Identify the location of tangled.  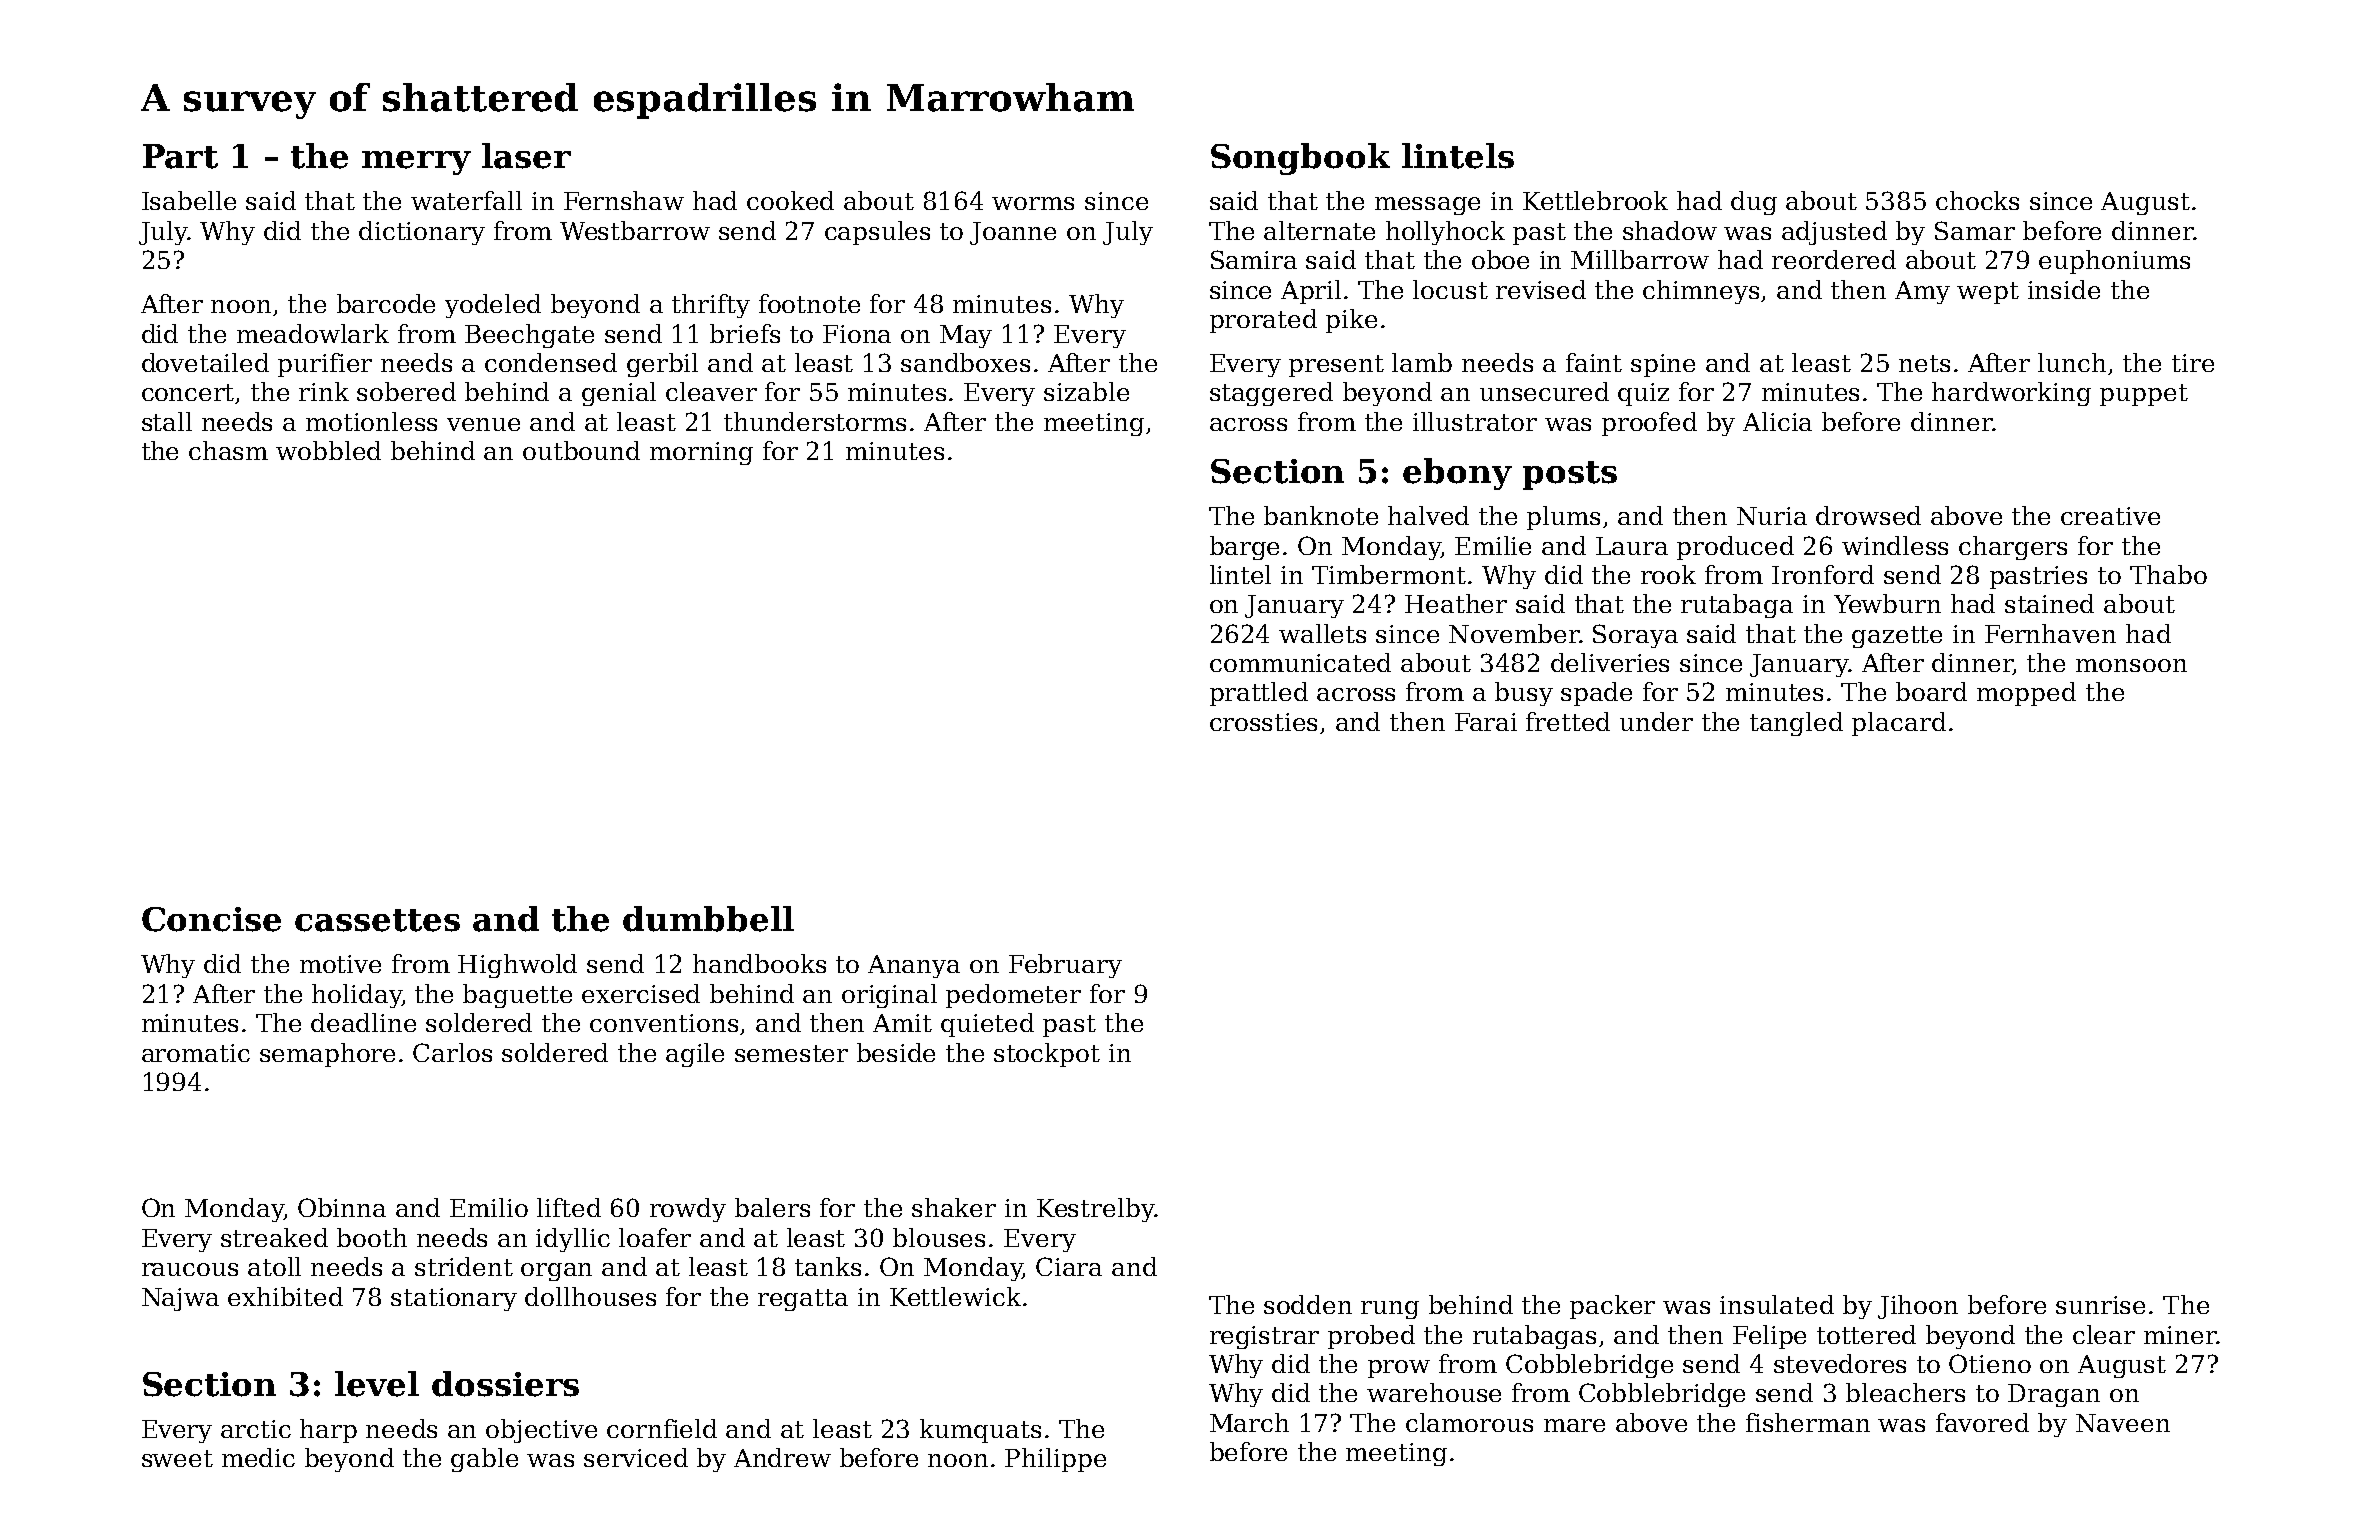
(1796, 724).
